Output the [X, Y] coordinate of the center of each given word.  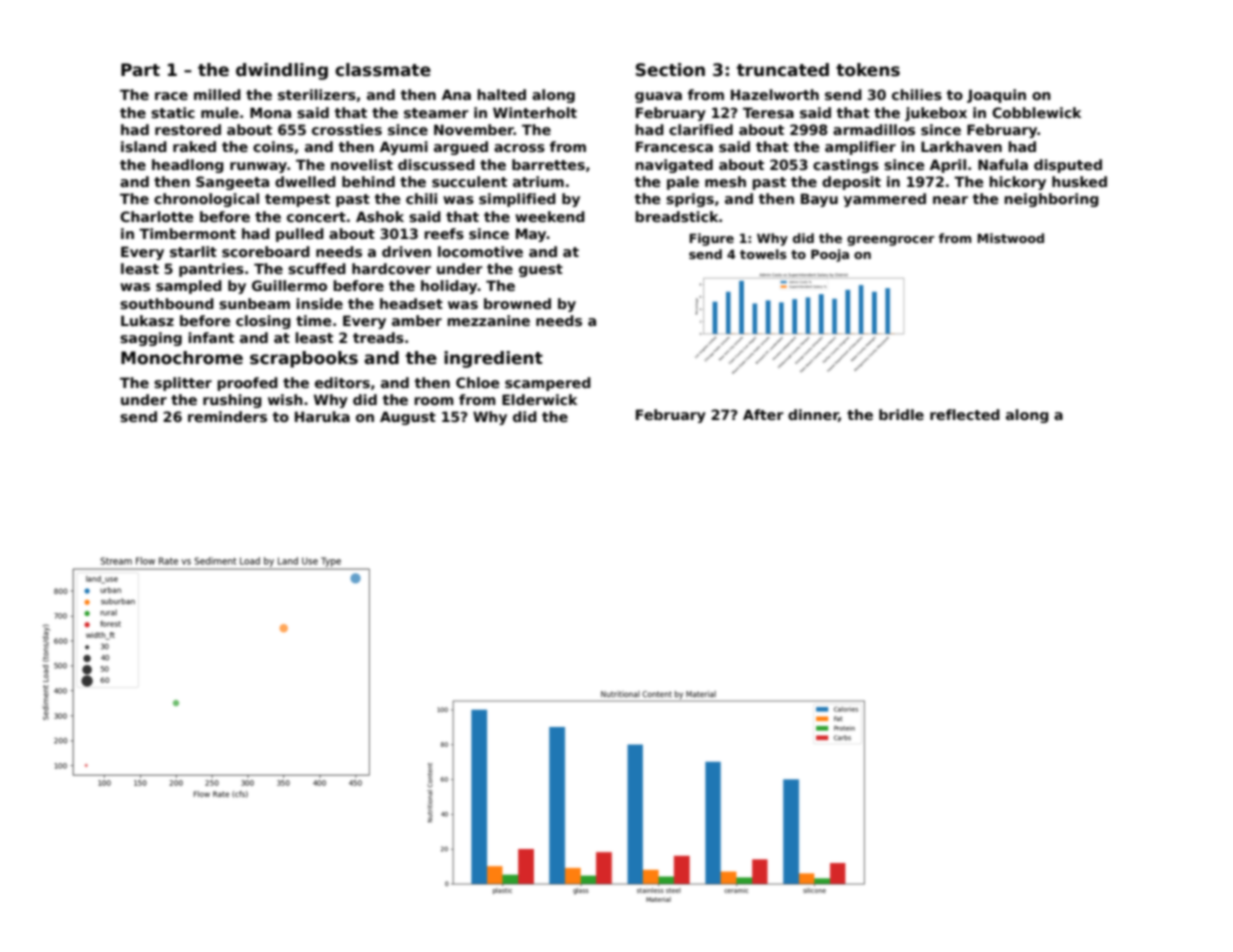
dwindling [282, 71]
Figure [711, 239]
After [763, 414]
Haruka [322, 416]
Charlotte [156, 216]
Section [670, 70]
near [950, 200]
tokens [868, 70]
